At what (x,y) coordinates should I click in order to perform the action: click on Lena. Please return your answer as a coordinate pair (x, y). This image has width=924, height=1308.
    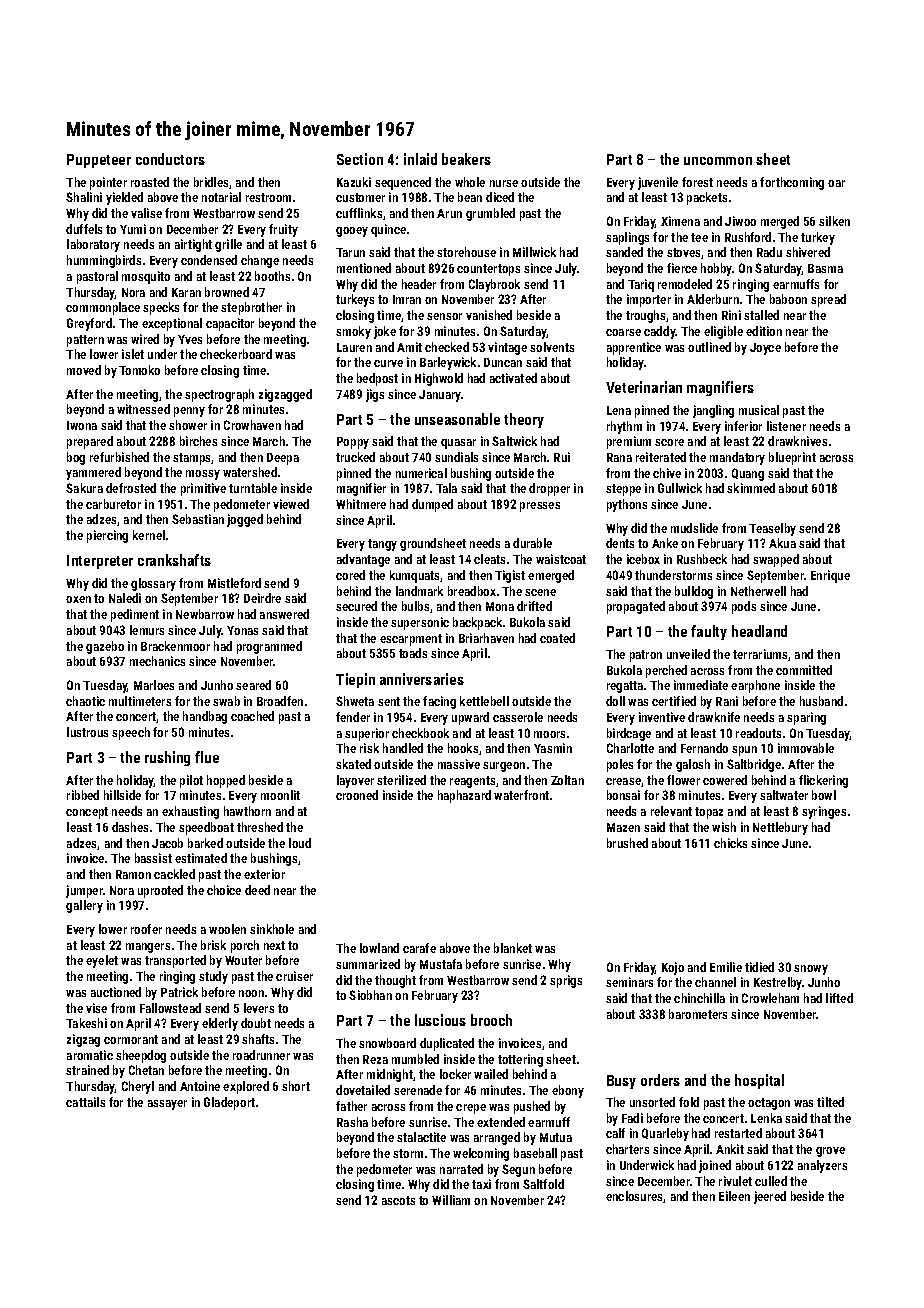
    Looking at the image, I should click on (619, 410).
